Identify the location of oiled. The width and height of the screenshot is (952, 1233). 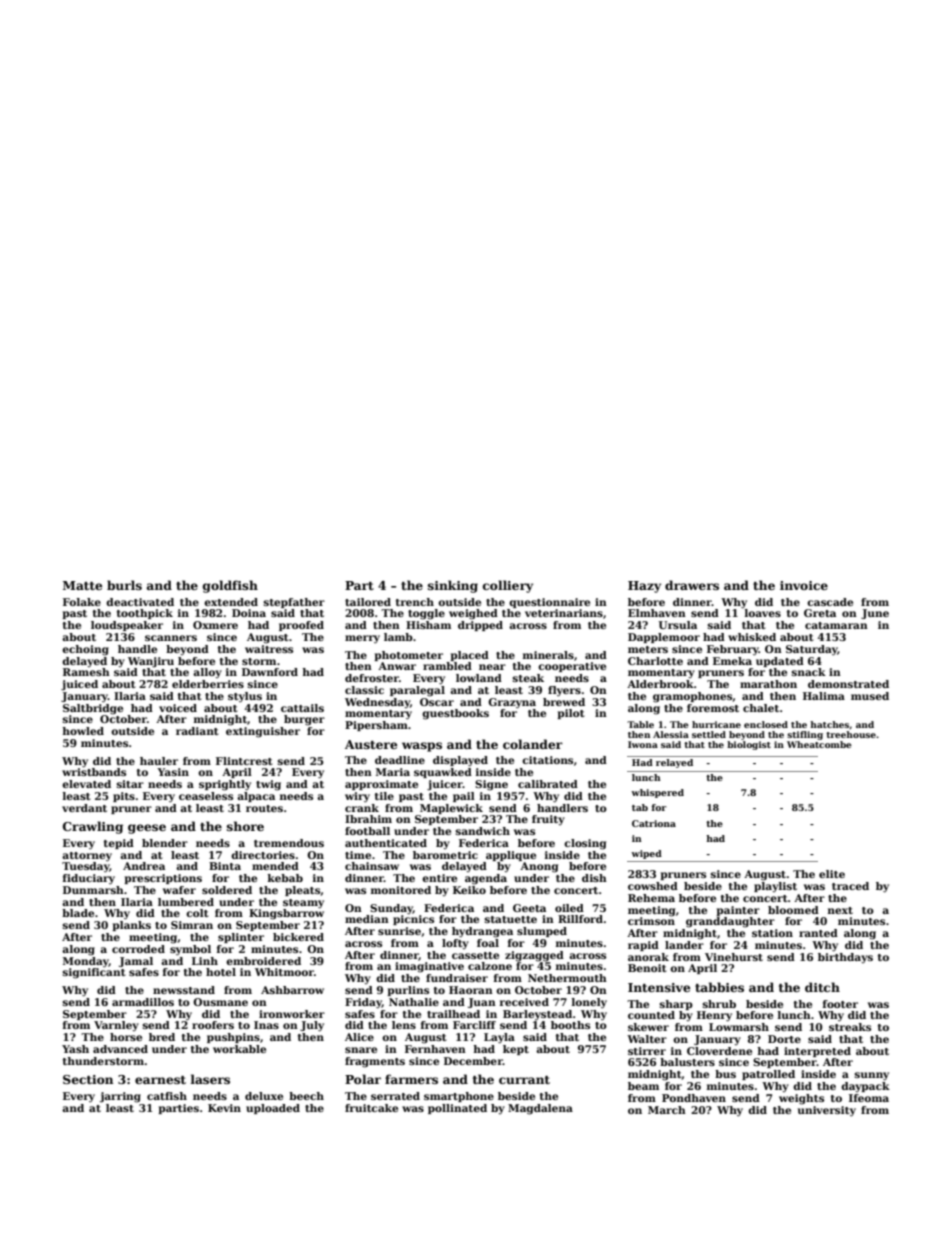
(569, 908).
